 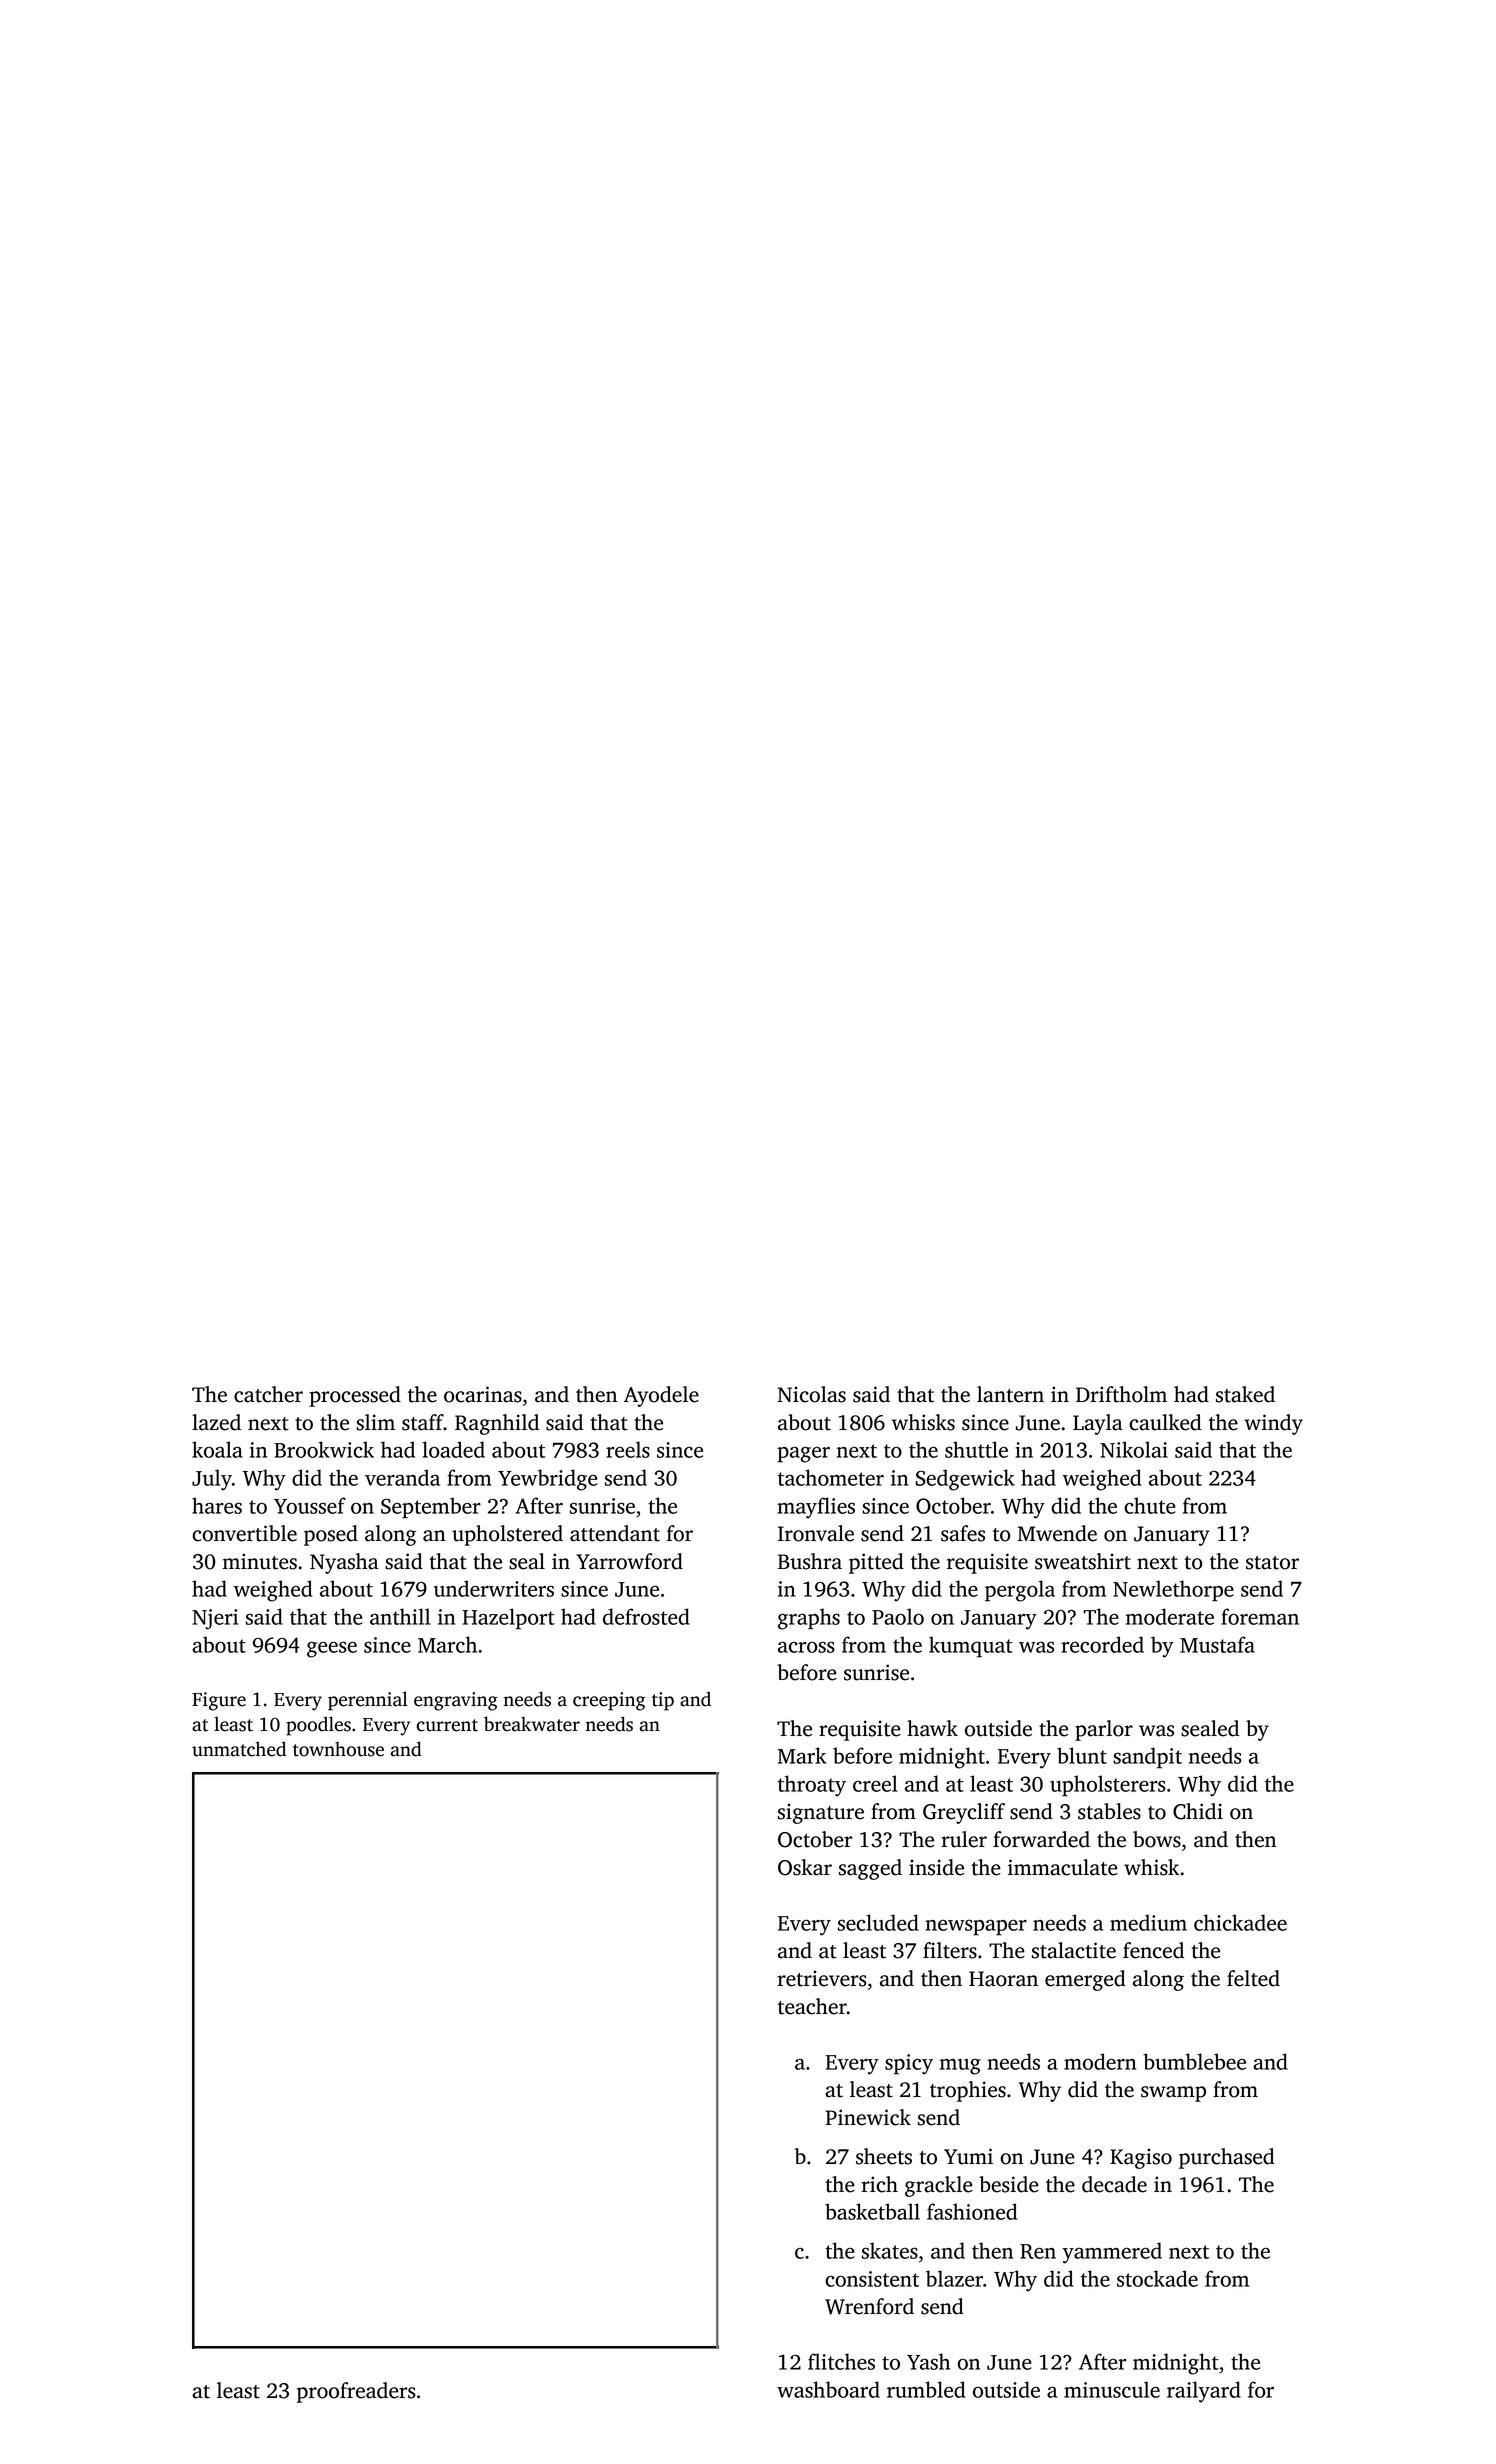 What do you see at coordinates (1085, 1980) in the document?
I see `emerged` at bounding box center [1085, 1980].
